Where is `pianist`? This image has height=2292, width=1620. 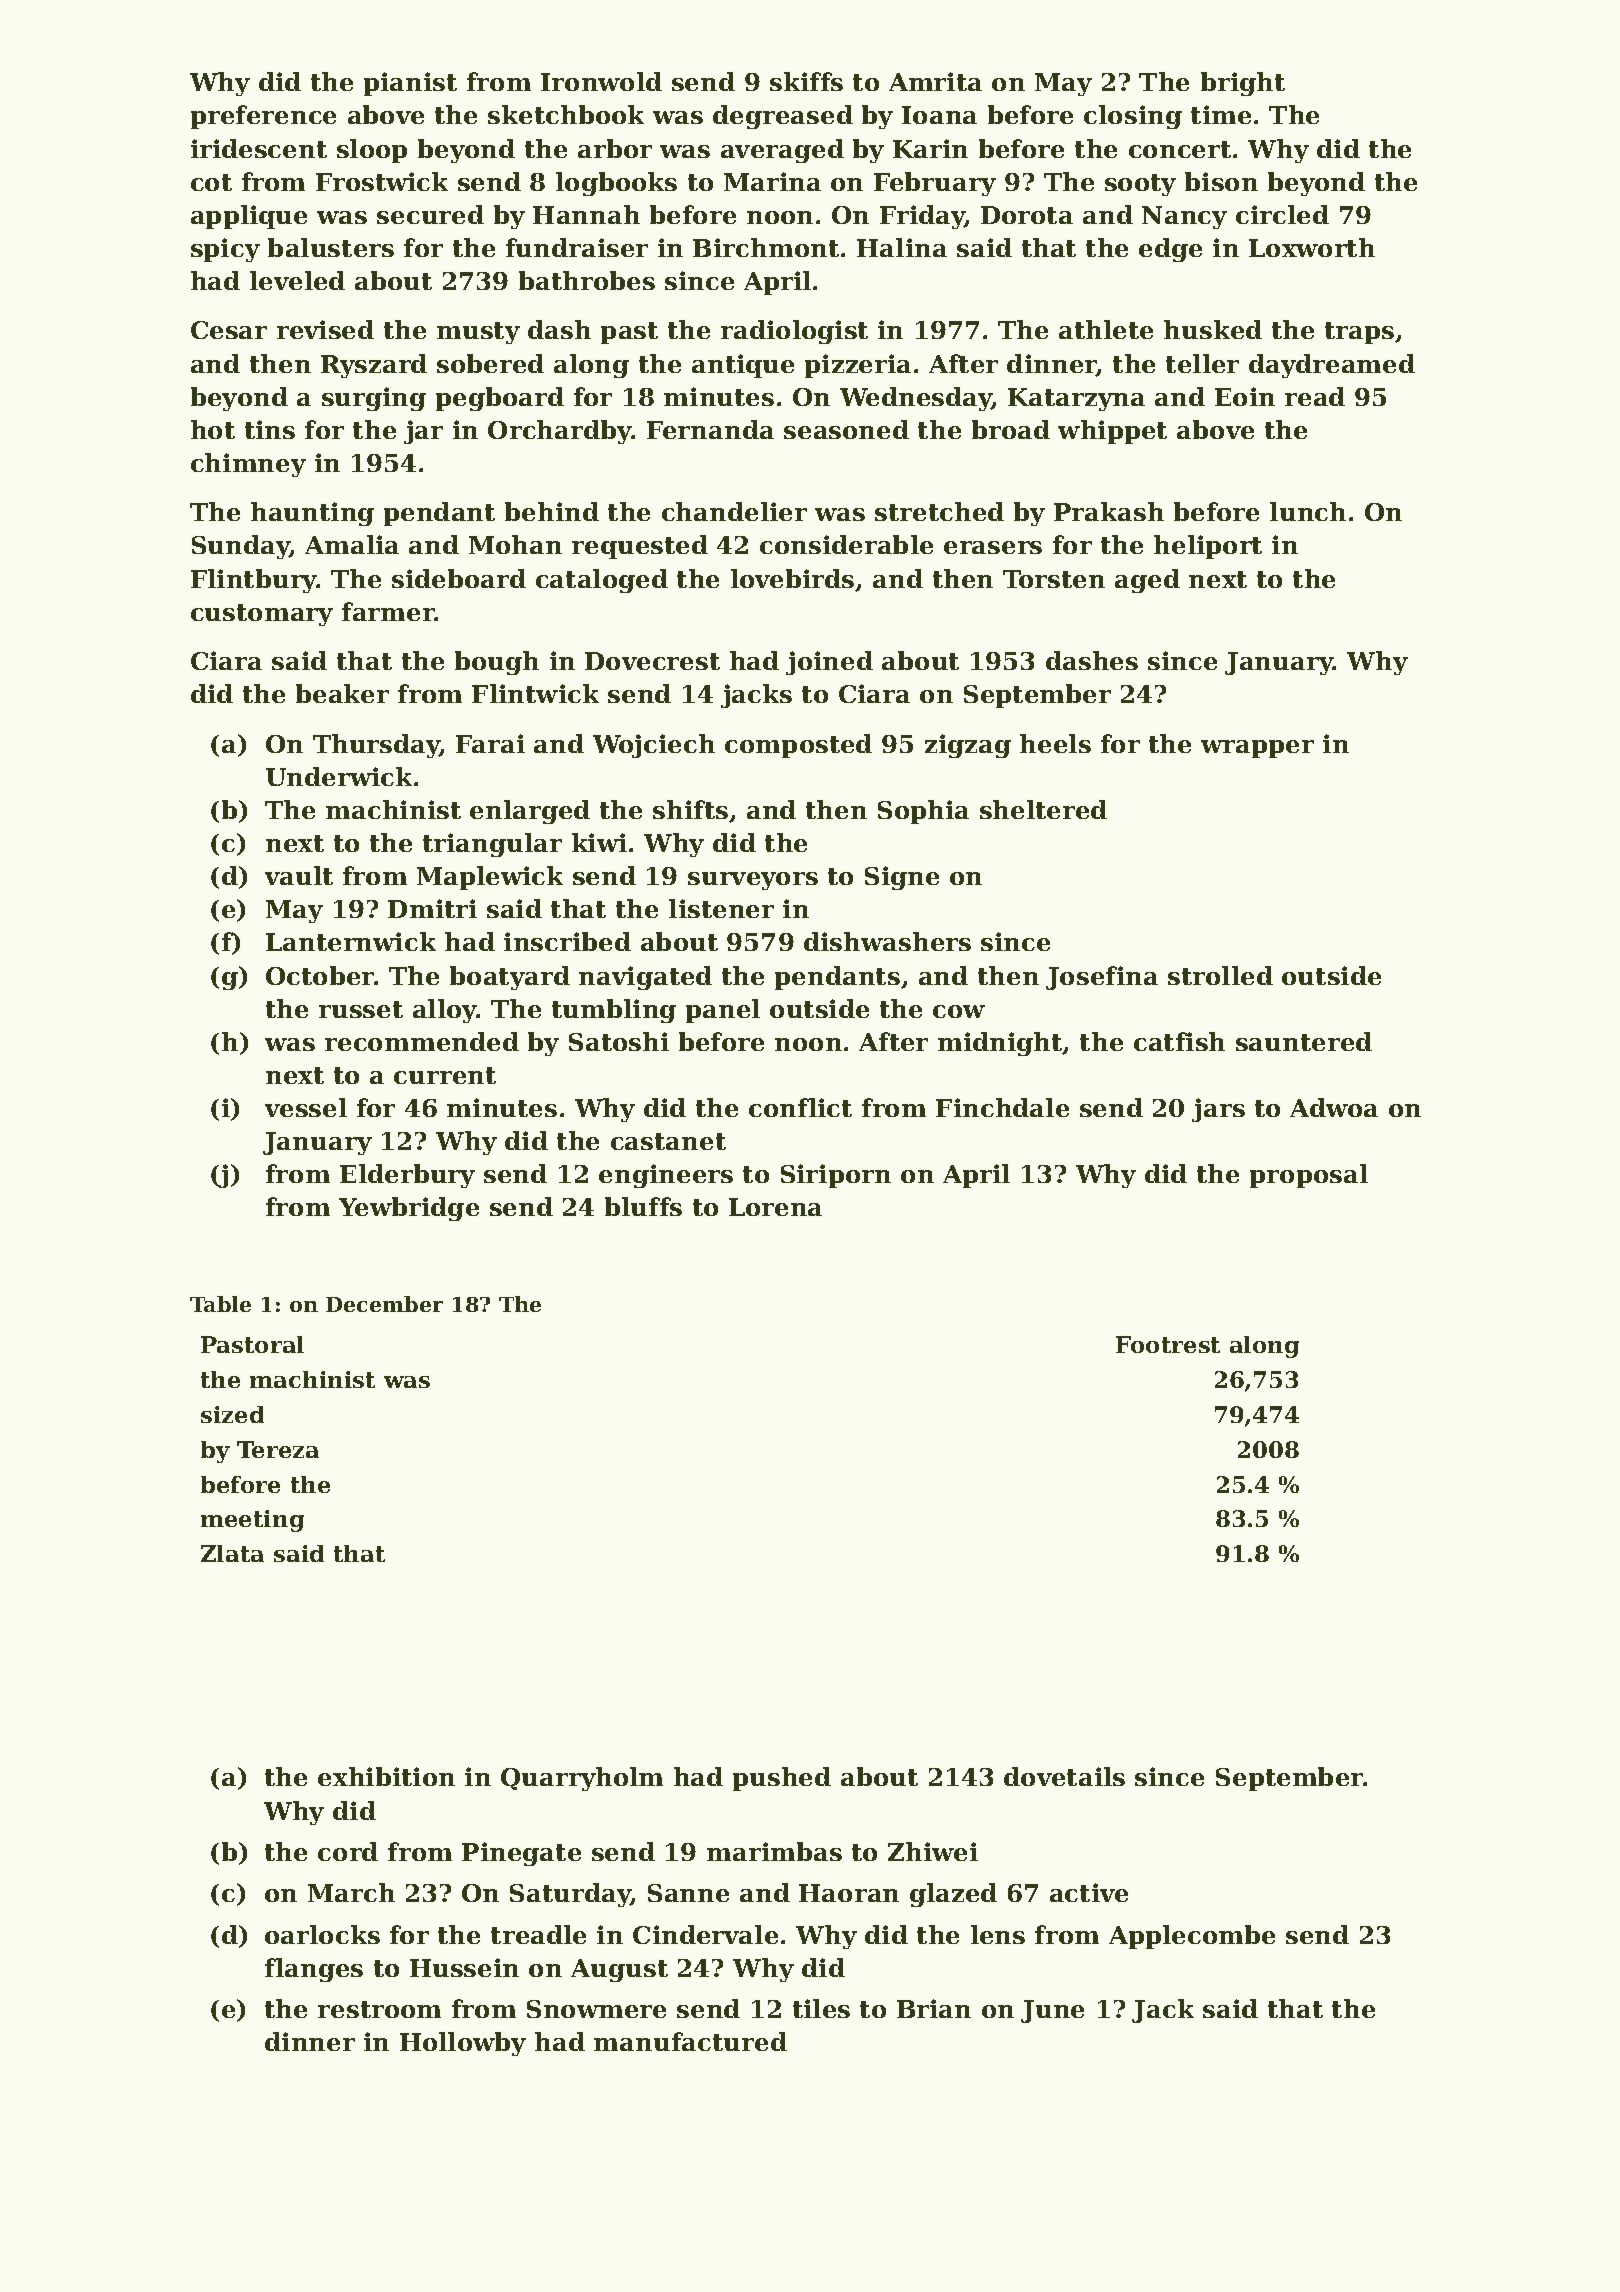
pianist is located at coordinates (410, 84).
